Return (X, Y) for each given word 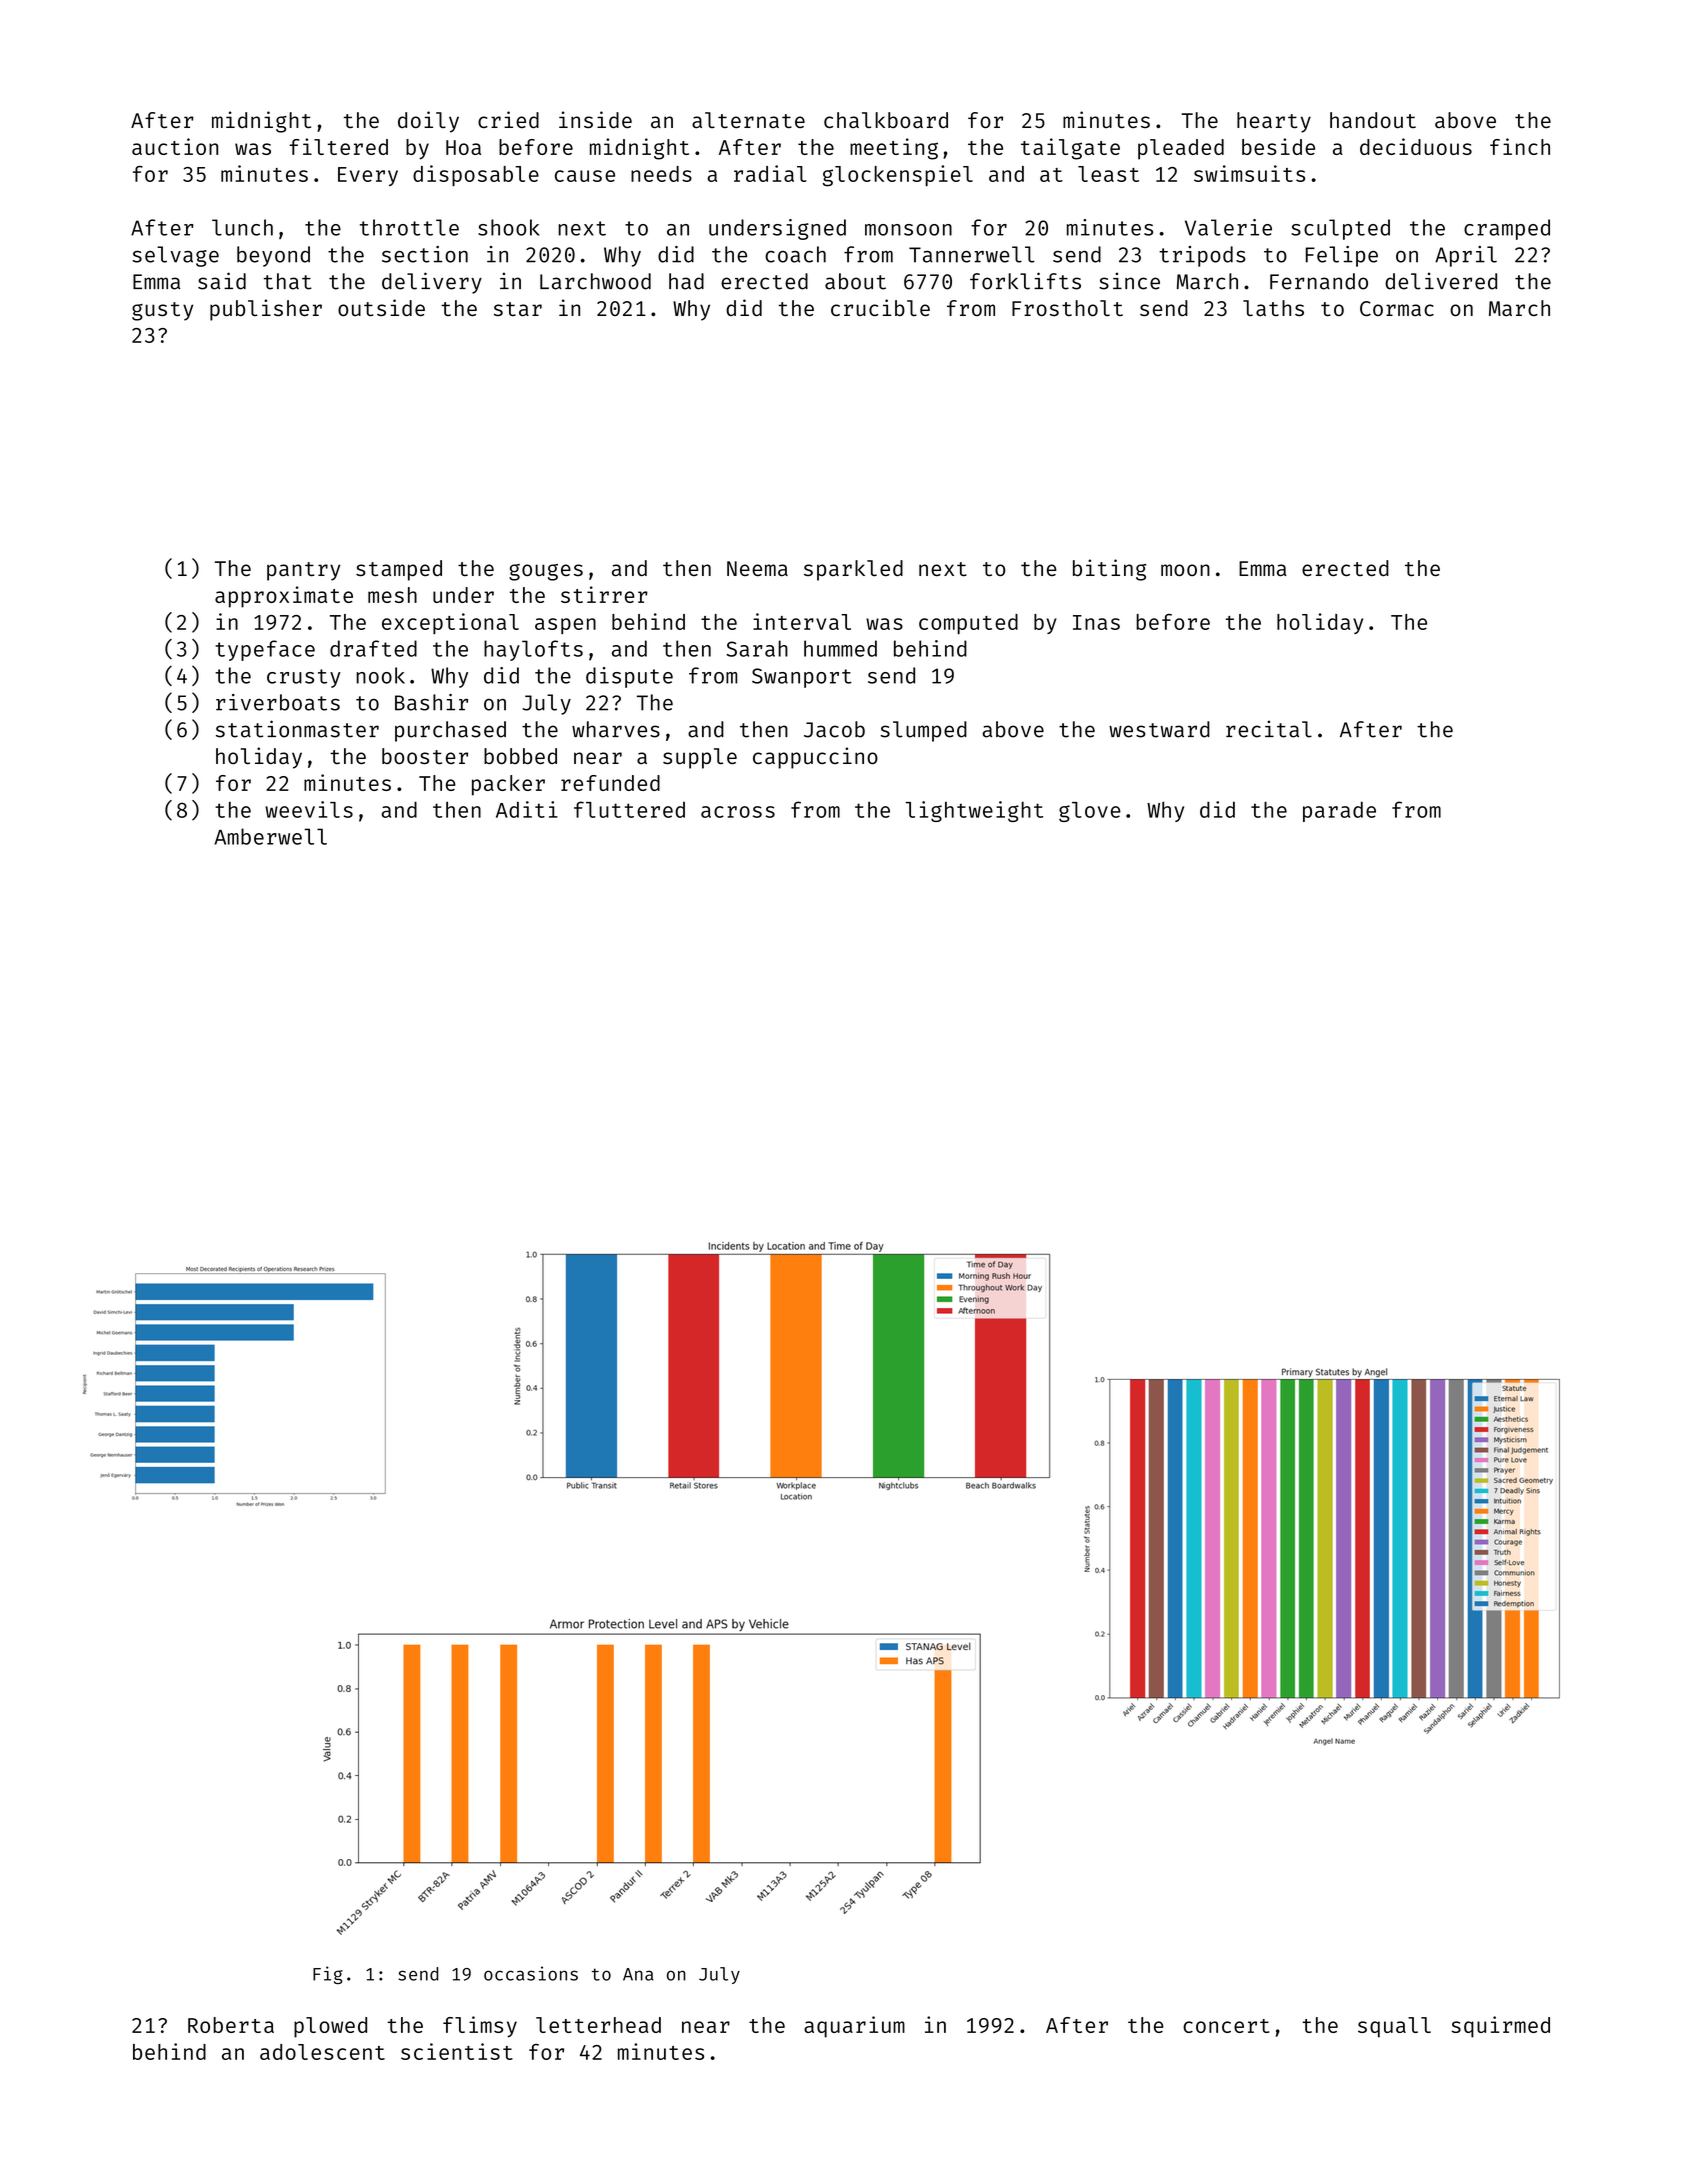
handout (1373, 120)
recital (1269, 729)
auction (175, 146)
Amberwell (270, 836)
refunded (610, 783)
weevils (309, 809)
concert (1226, 2026)
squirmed (1500, 2027)
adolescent (322, 2052)
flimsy (480, 2027)
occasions (531, 1973)
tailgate (1070, 149)
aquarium (854, 2027)
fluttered (629, 809)
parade (1339, 811)
